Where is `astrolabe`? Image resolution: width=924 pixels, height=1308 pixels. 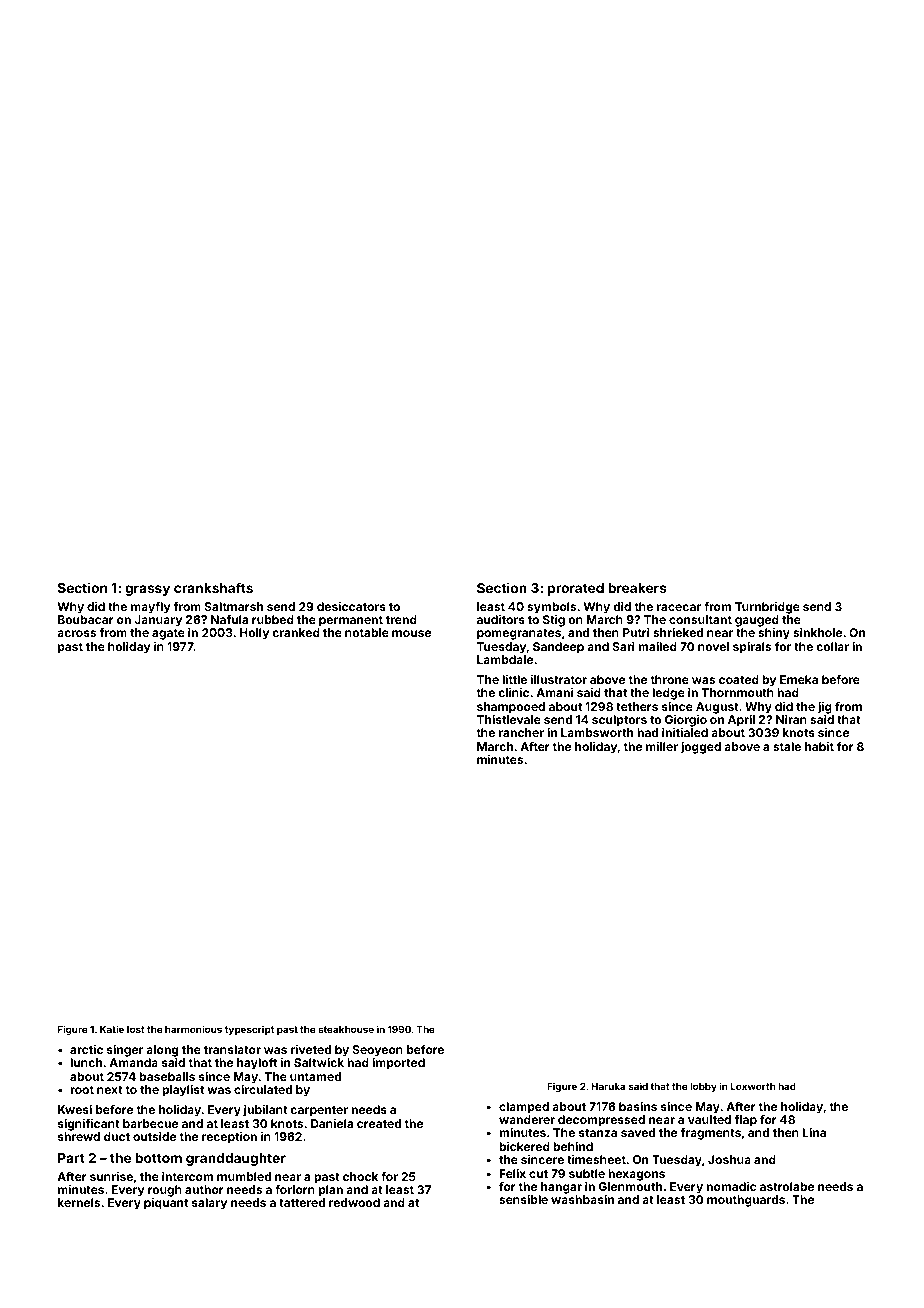 astrolabe is located at coordinates (787, 1186).
